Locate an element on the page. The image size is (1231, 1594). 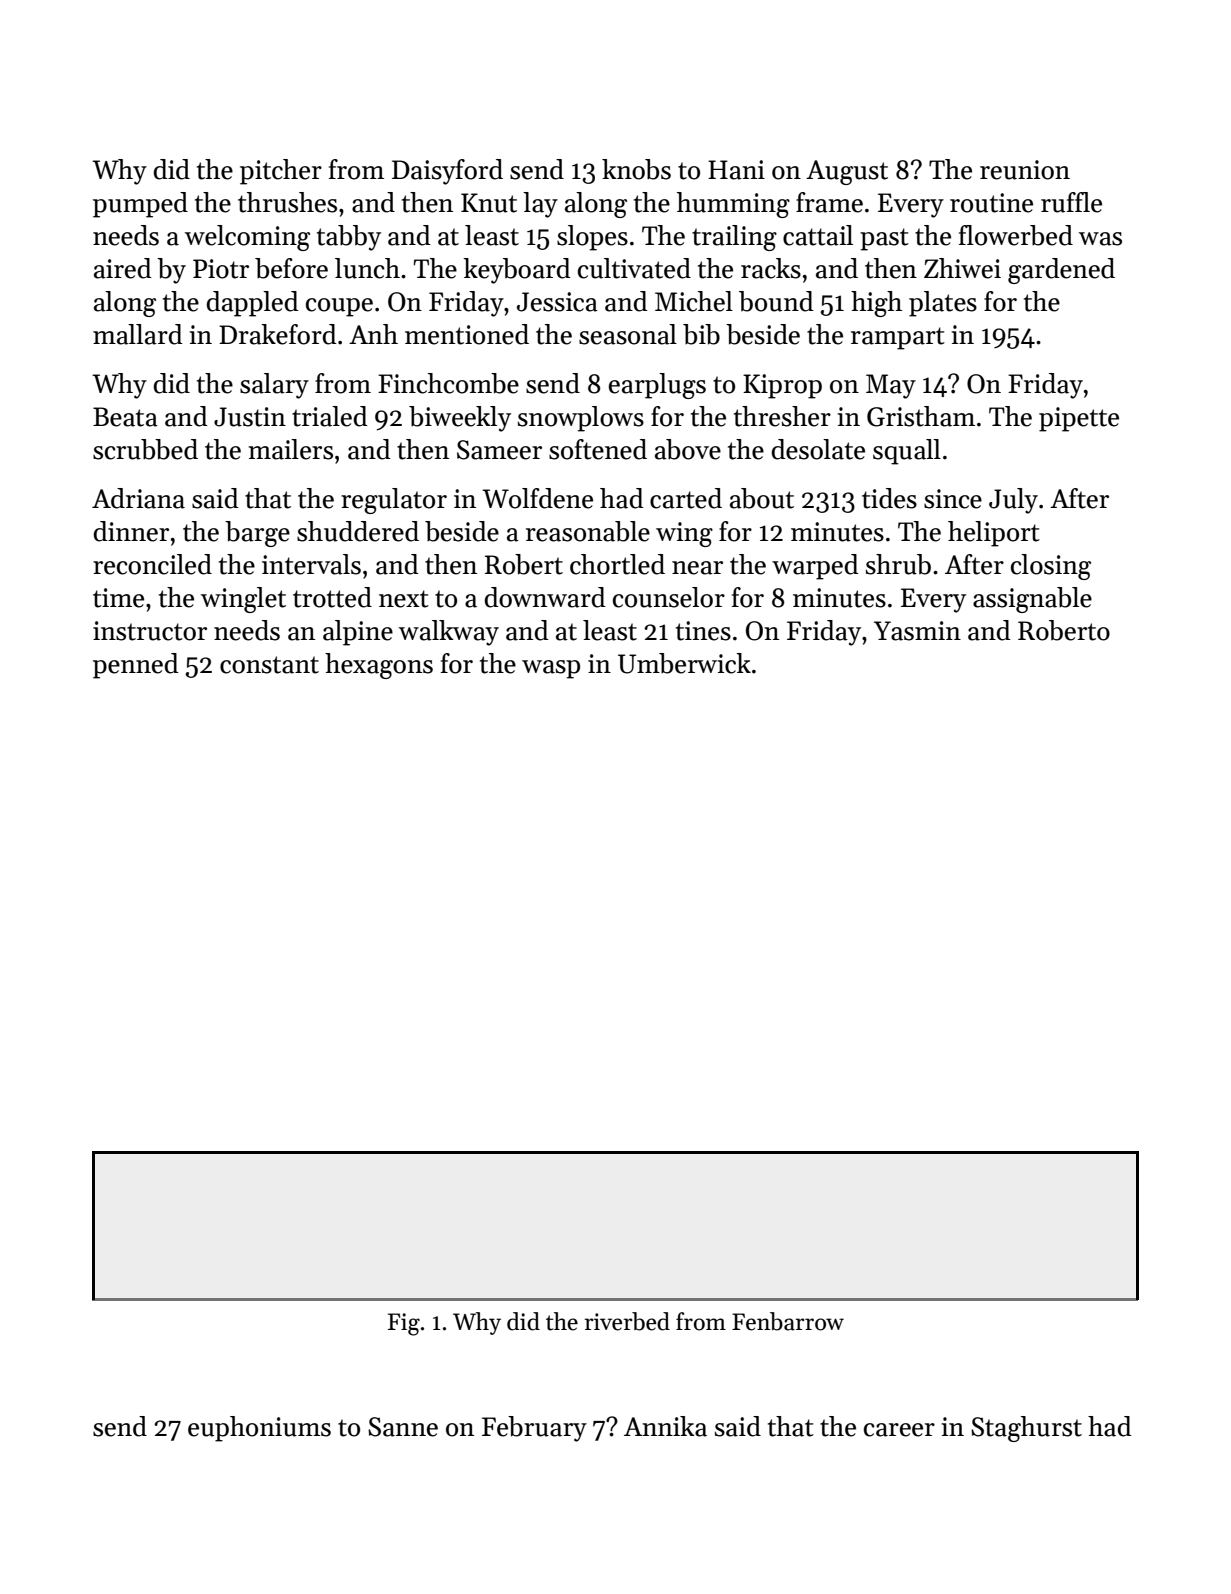
Staghurst is located at coordinates (1026, 1429).
